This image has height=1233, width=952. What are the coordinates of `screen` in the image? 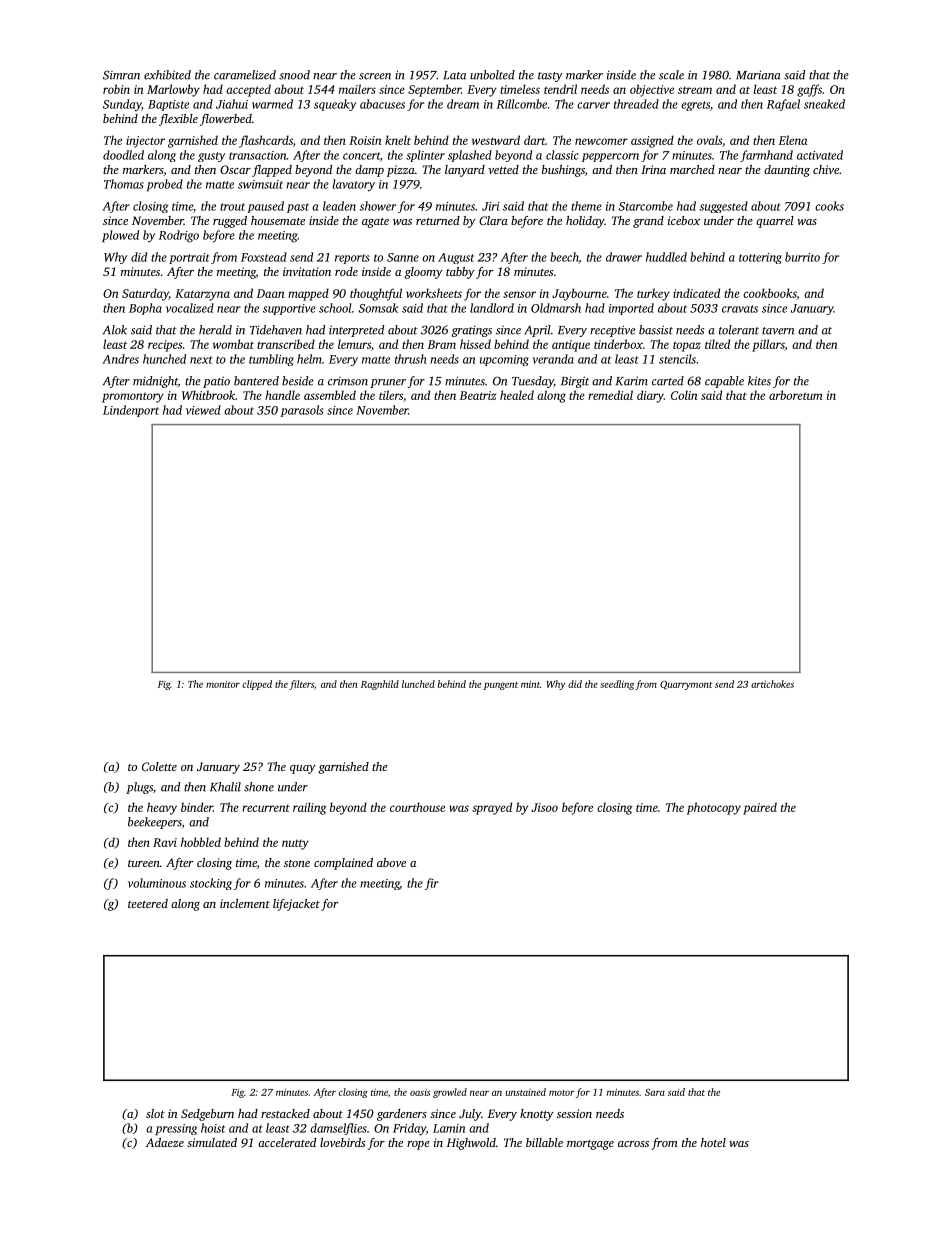 It's located at (375, 76).
